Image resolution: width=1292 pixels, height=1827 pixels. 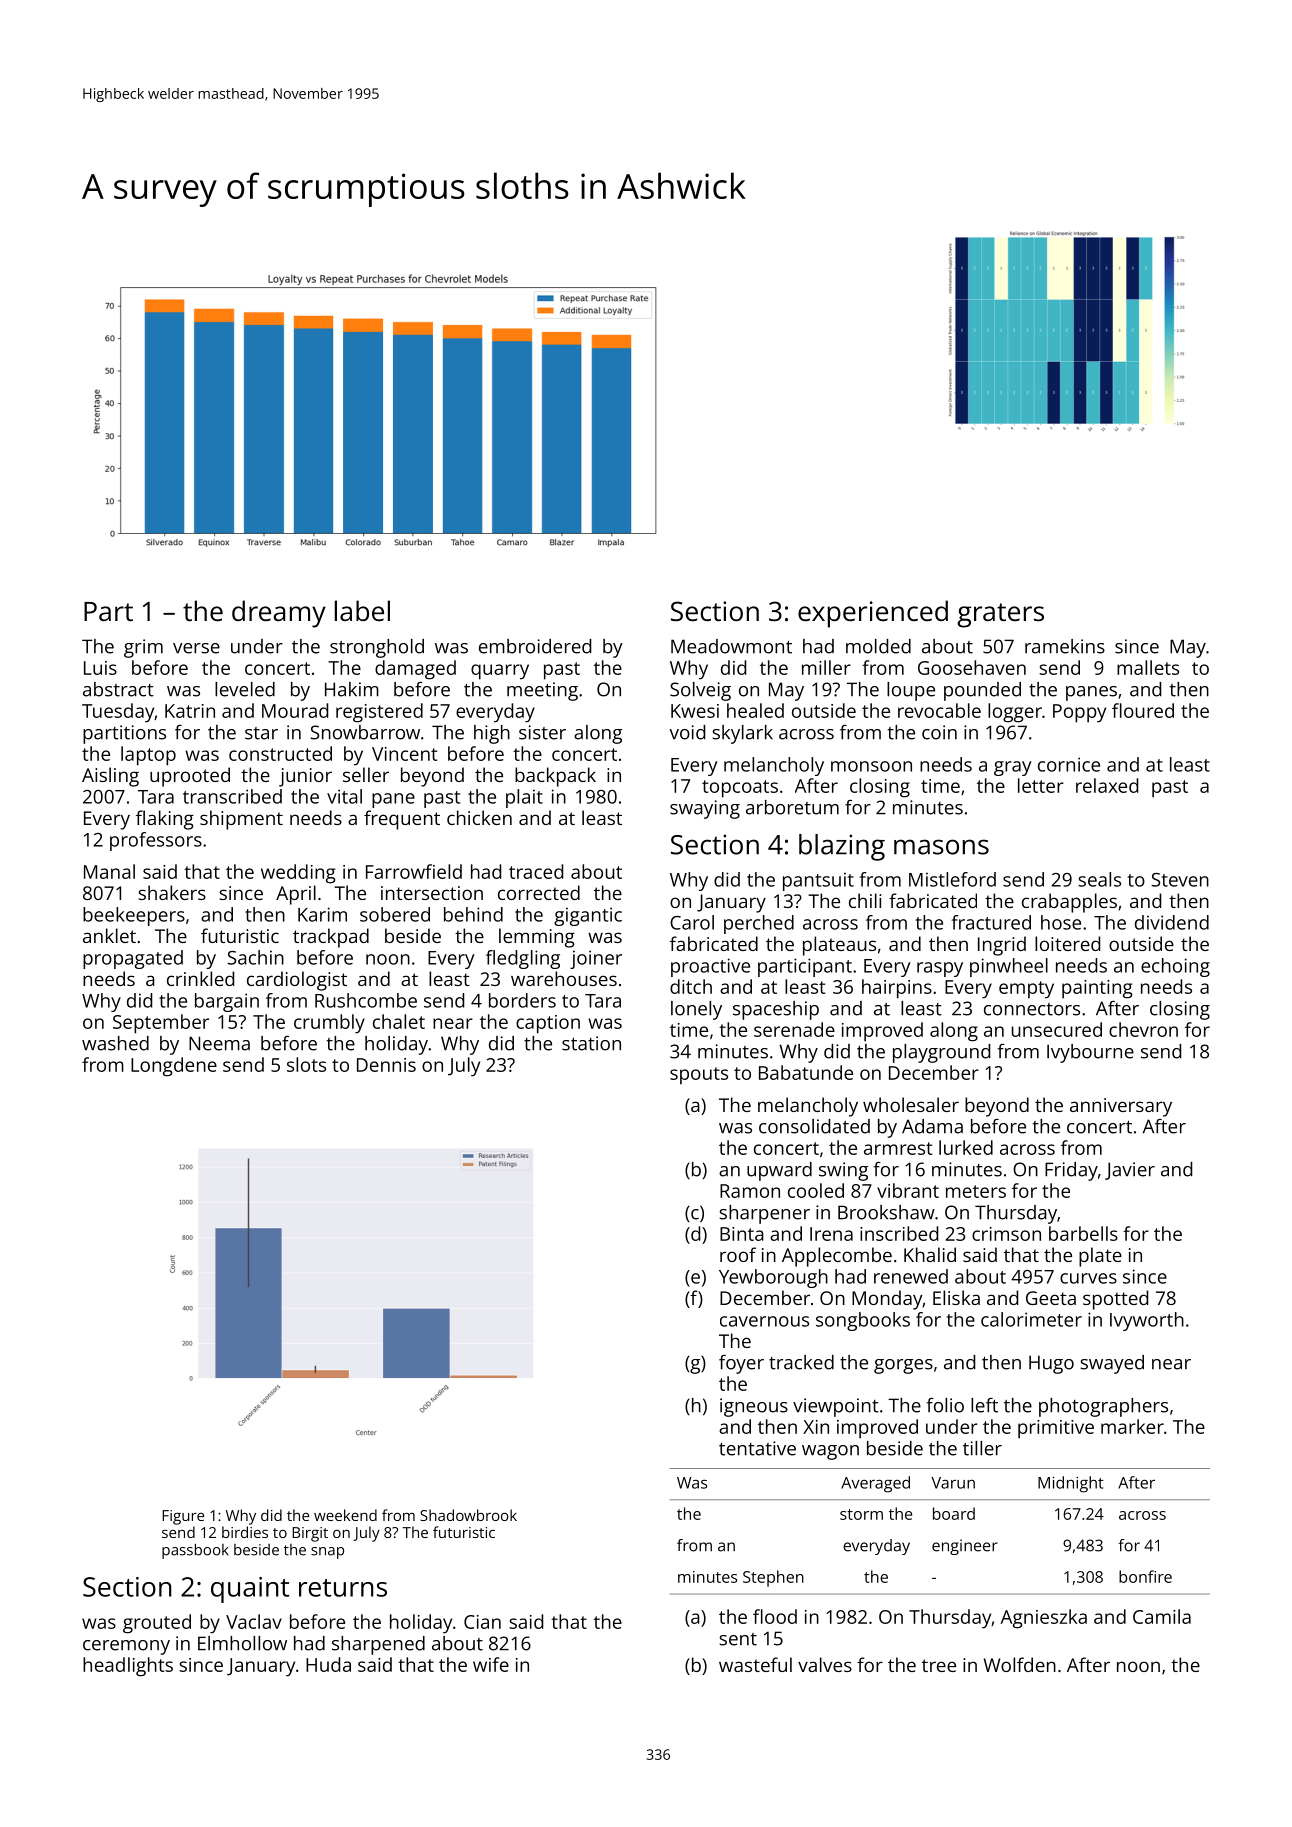 I want to click on experienced, so click(x=873, y=614).
